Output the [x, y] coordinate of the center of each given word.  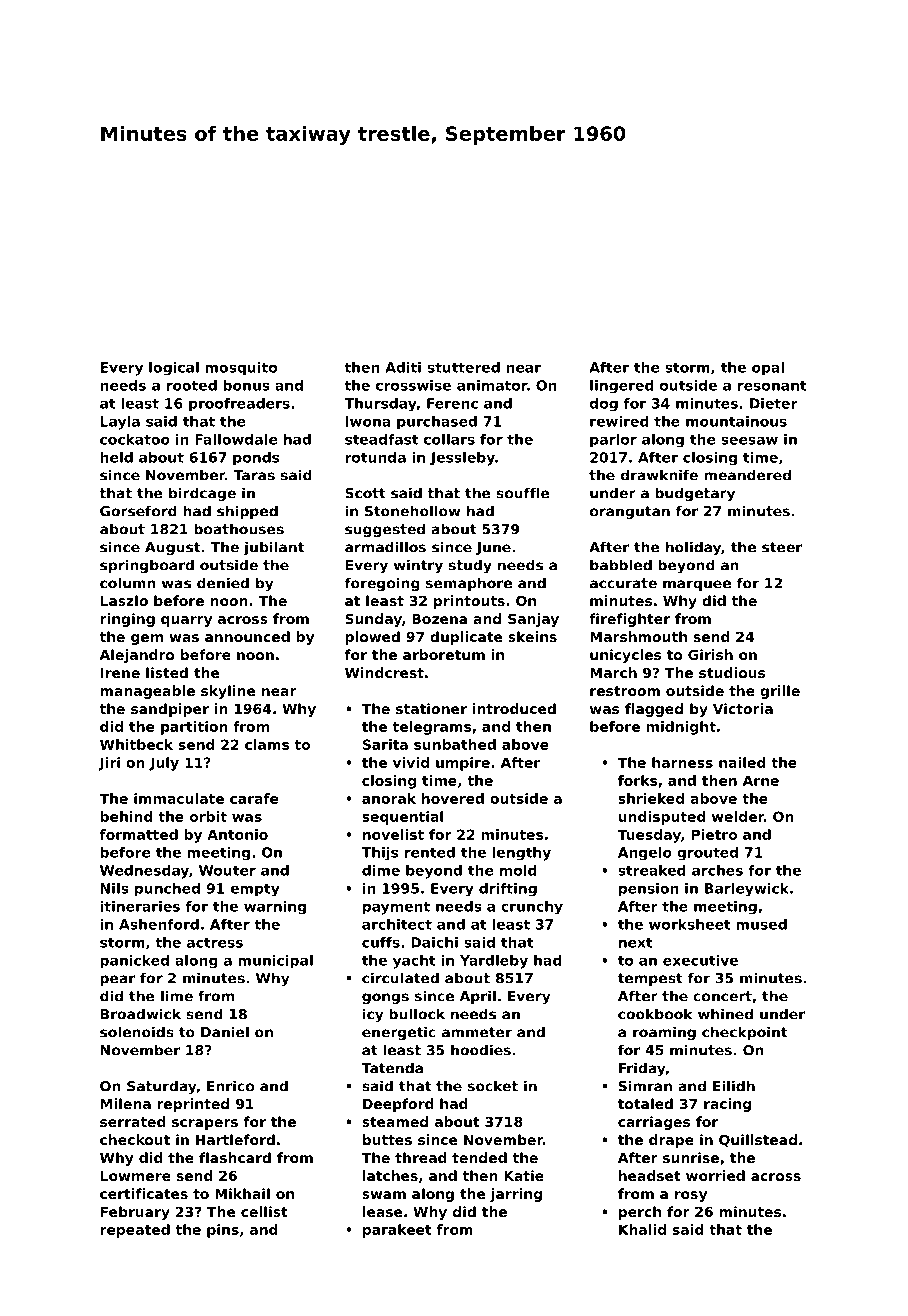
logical [174, 369]
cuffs [381, 942]
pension [649, 890]
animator [492, 385]
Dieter [773, 403]
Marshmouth [638, 636]
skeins [532, 636]
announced [247, 636]
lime [177, 996]
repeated [135, 1231]
